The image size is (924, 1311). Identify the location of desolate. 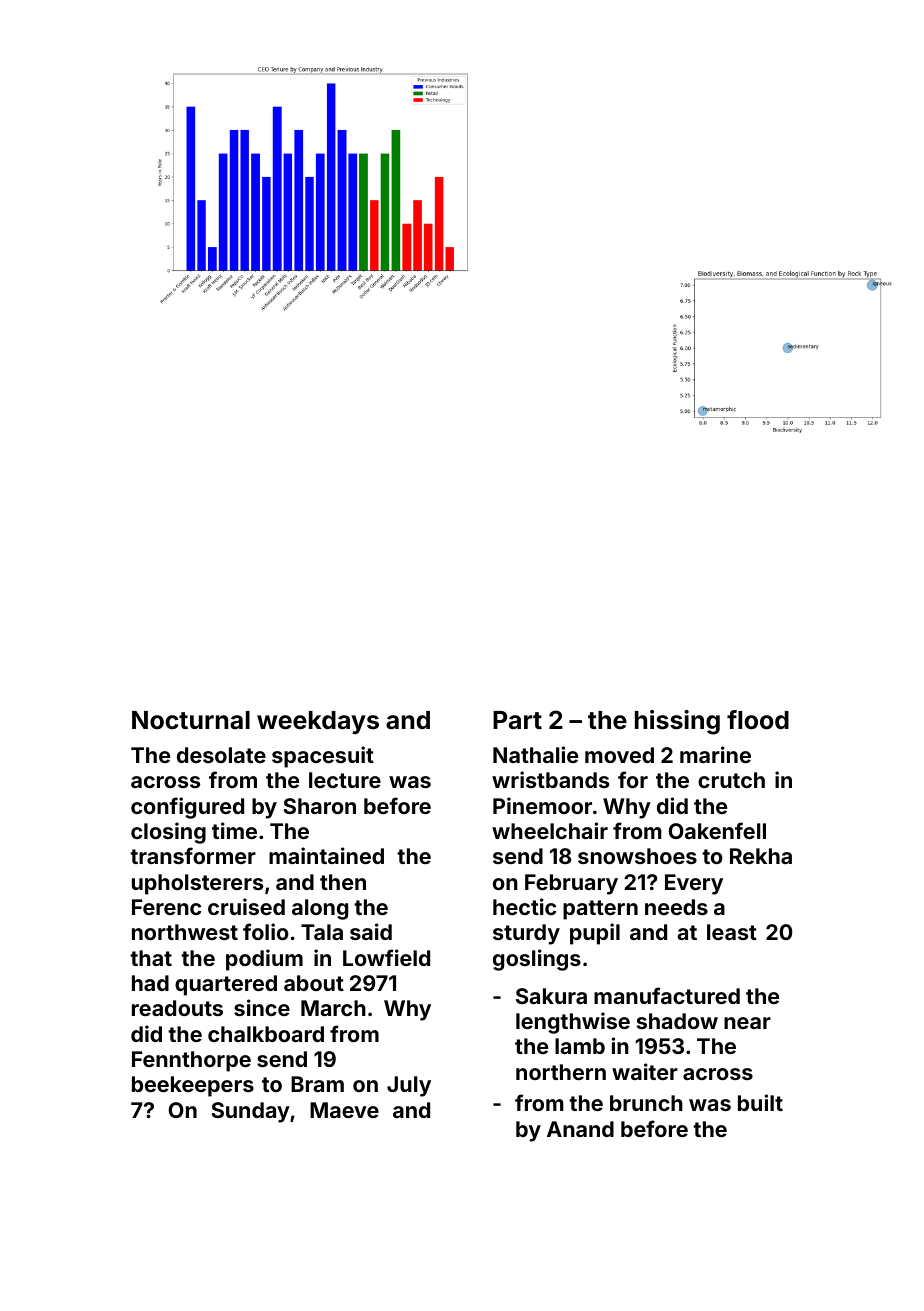
(221, 755).
